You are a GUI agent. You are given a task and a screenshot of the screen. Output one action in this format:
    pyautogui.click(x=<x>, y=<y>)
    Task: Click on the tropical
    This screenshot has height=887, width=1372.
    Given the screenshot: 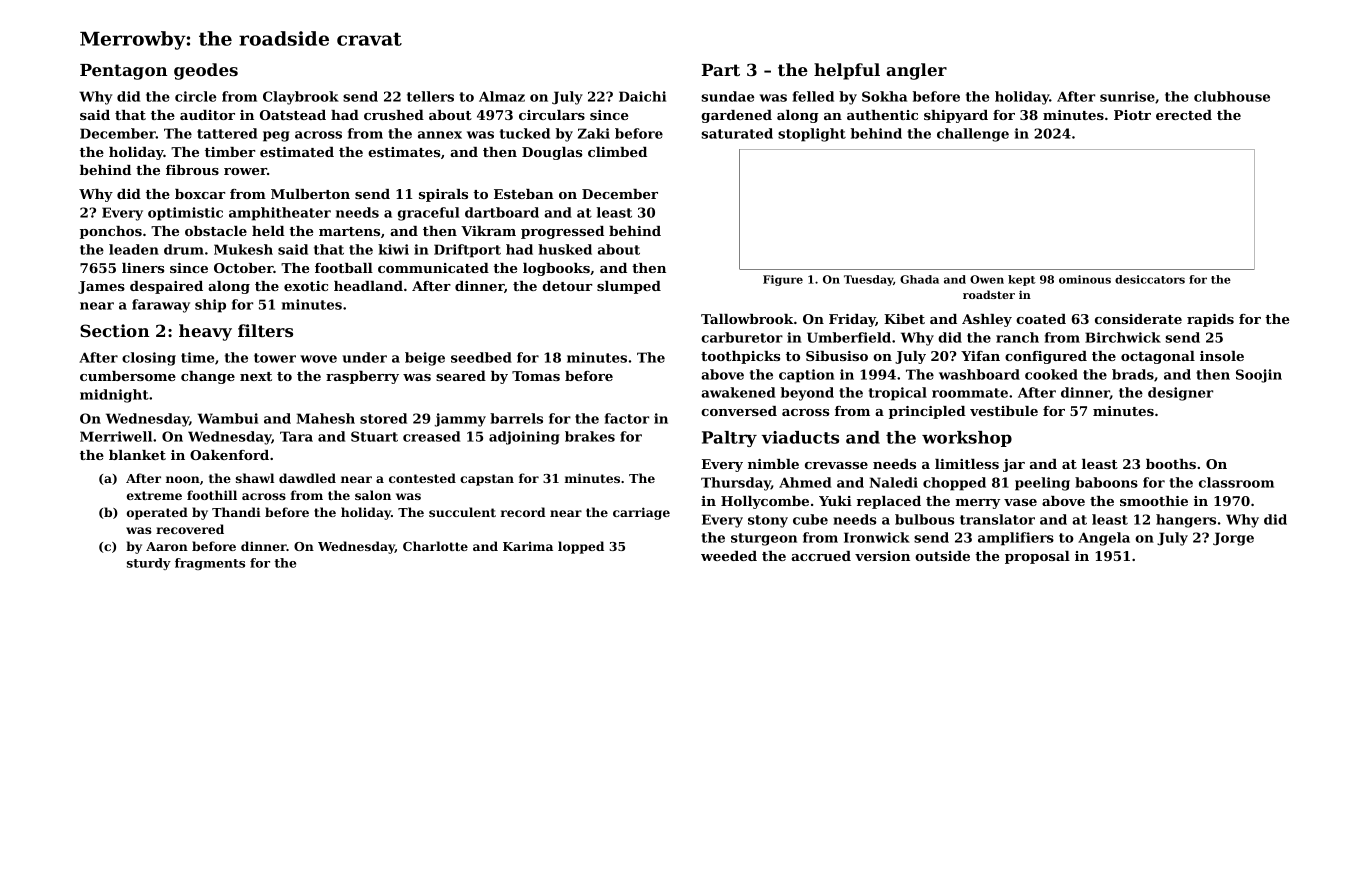 What is the action you would take?
    pyautogui.click(x=898, y=394)
